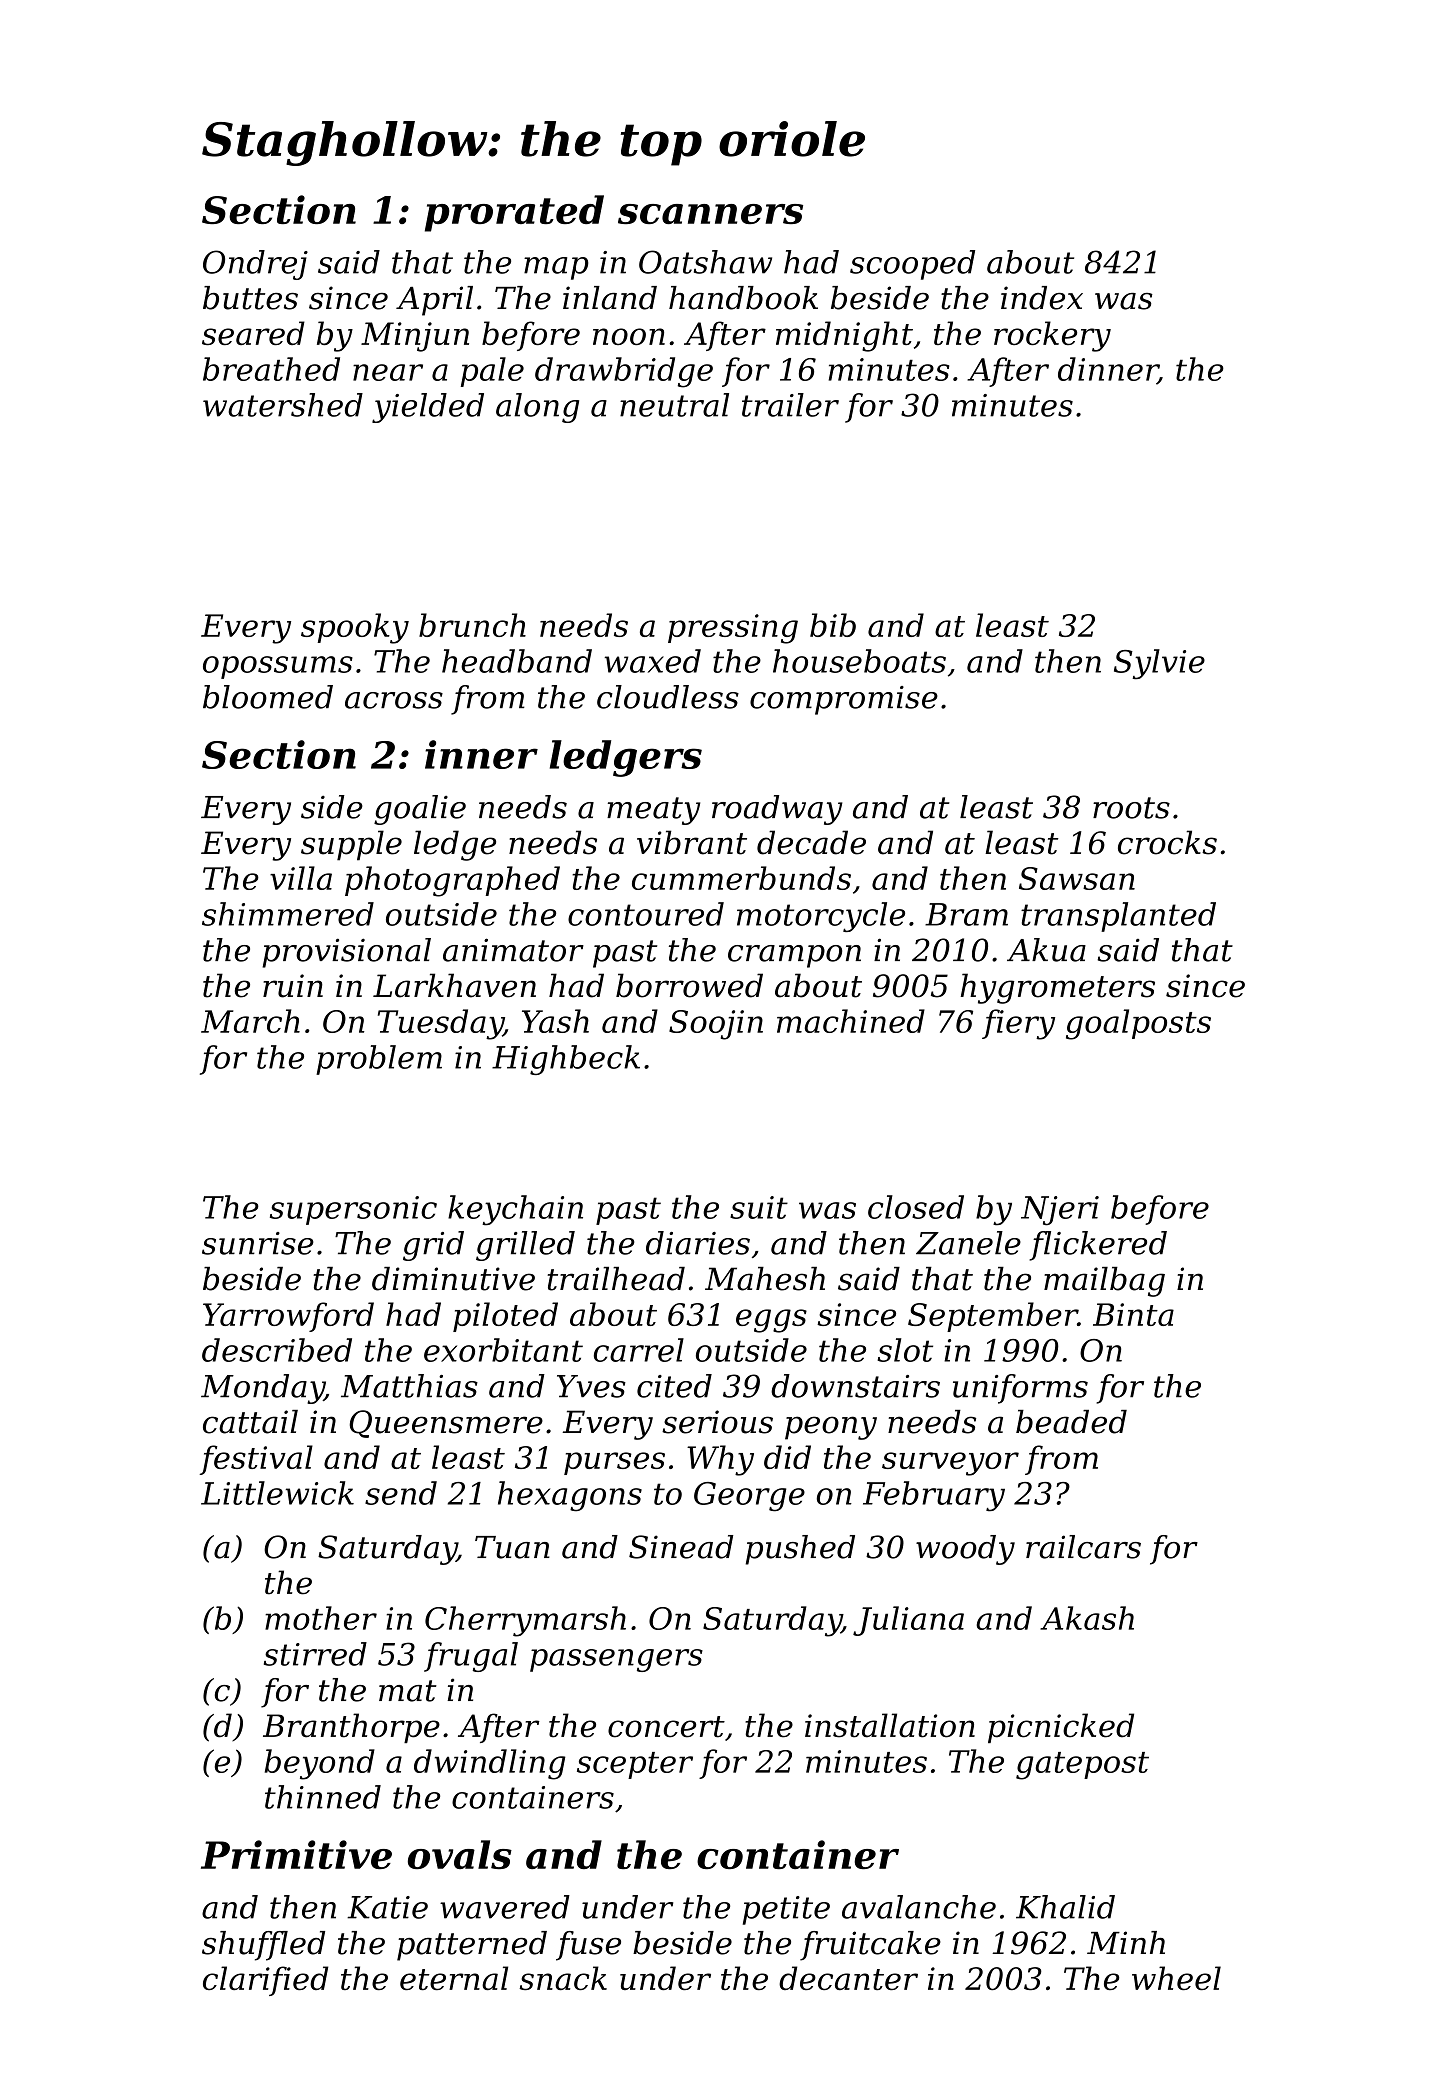 The image size is (1450, 2100). I want to click on supersonic, so click(353, 1210).
